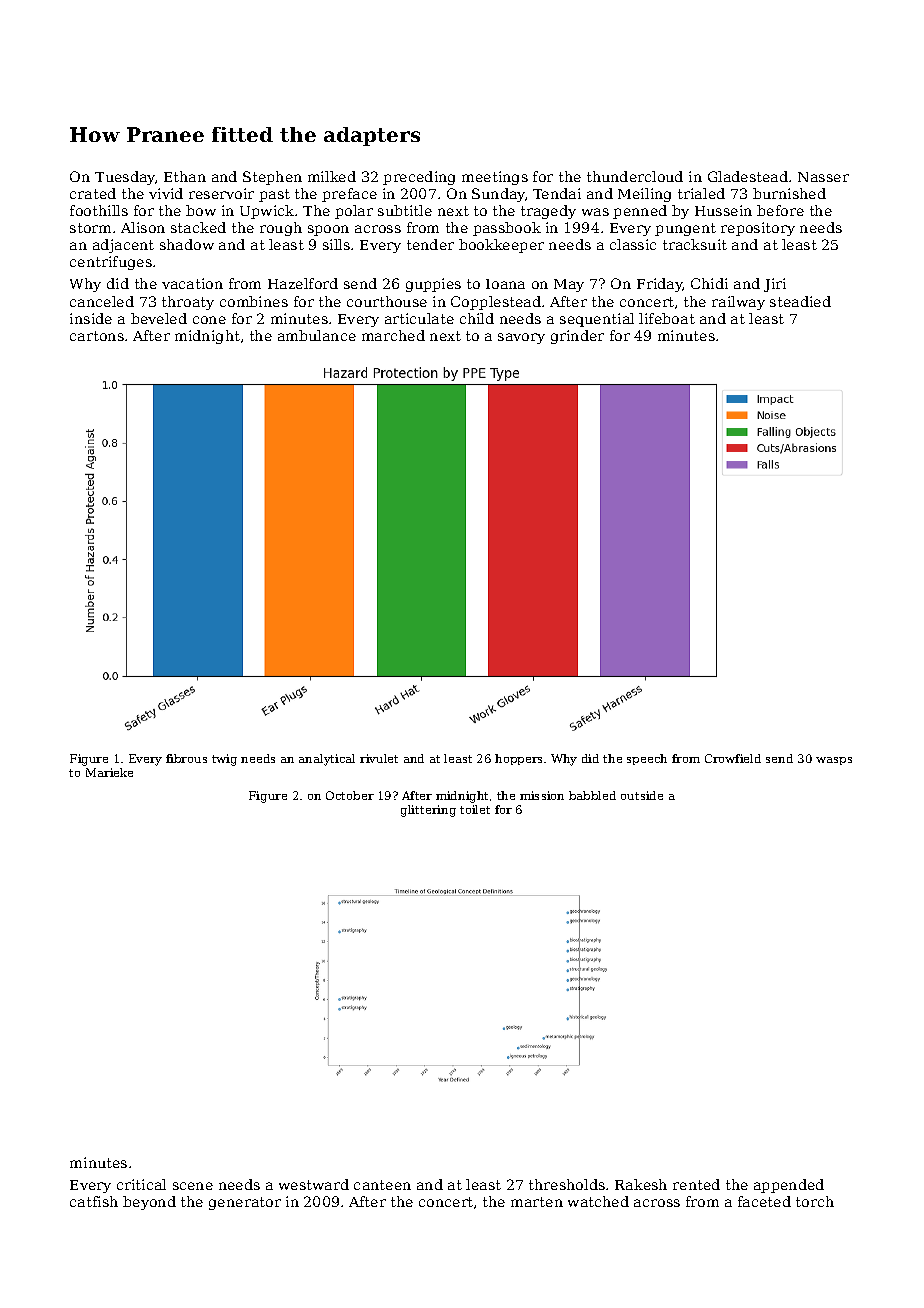 This document has width=924, height=1308. Describe the element at coordinates (577, 337) in the document. I see `grinder` at that location.
